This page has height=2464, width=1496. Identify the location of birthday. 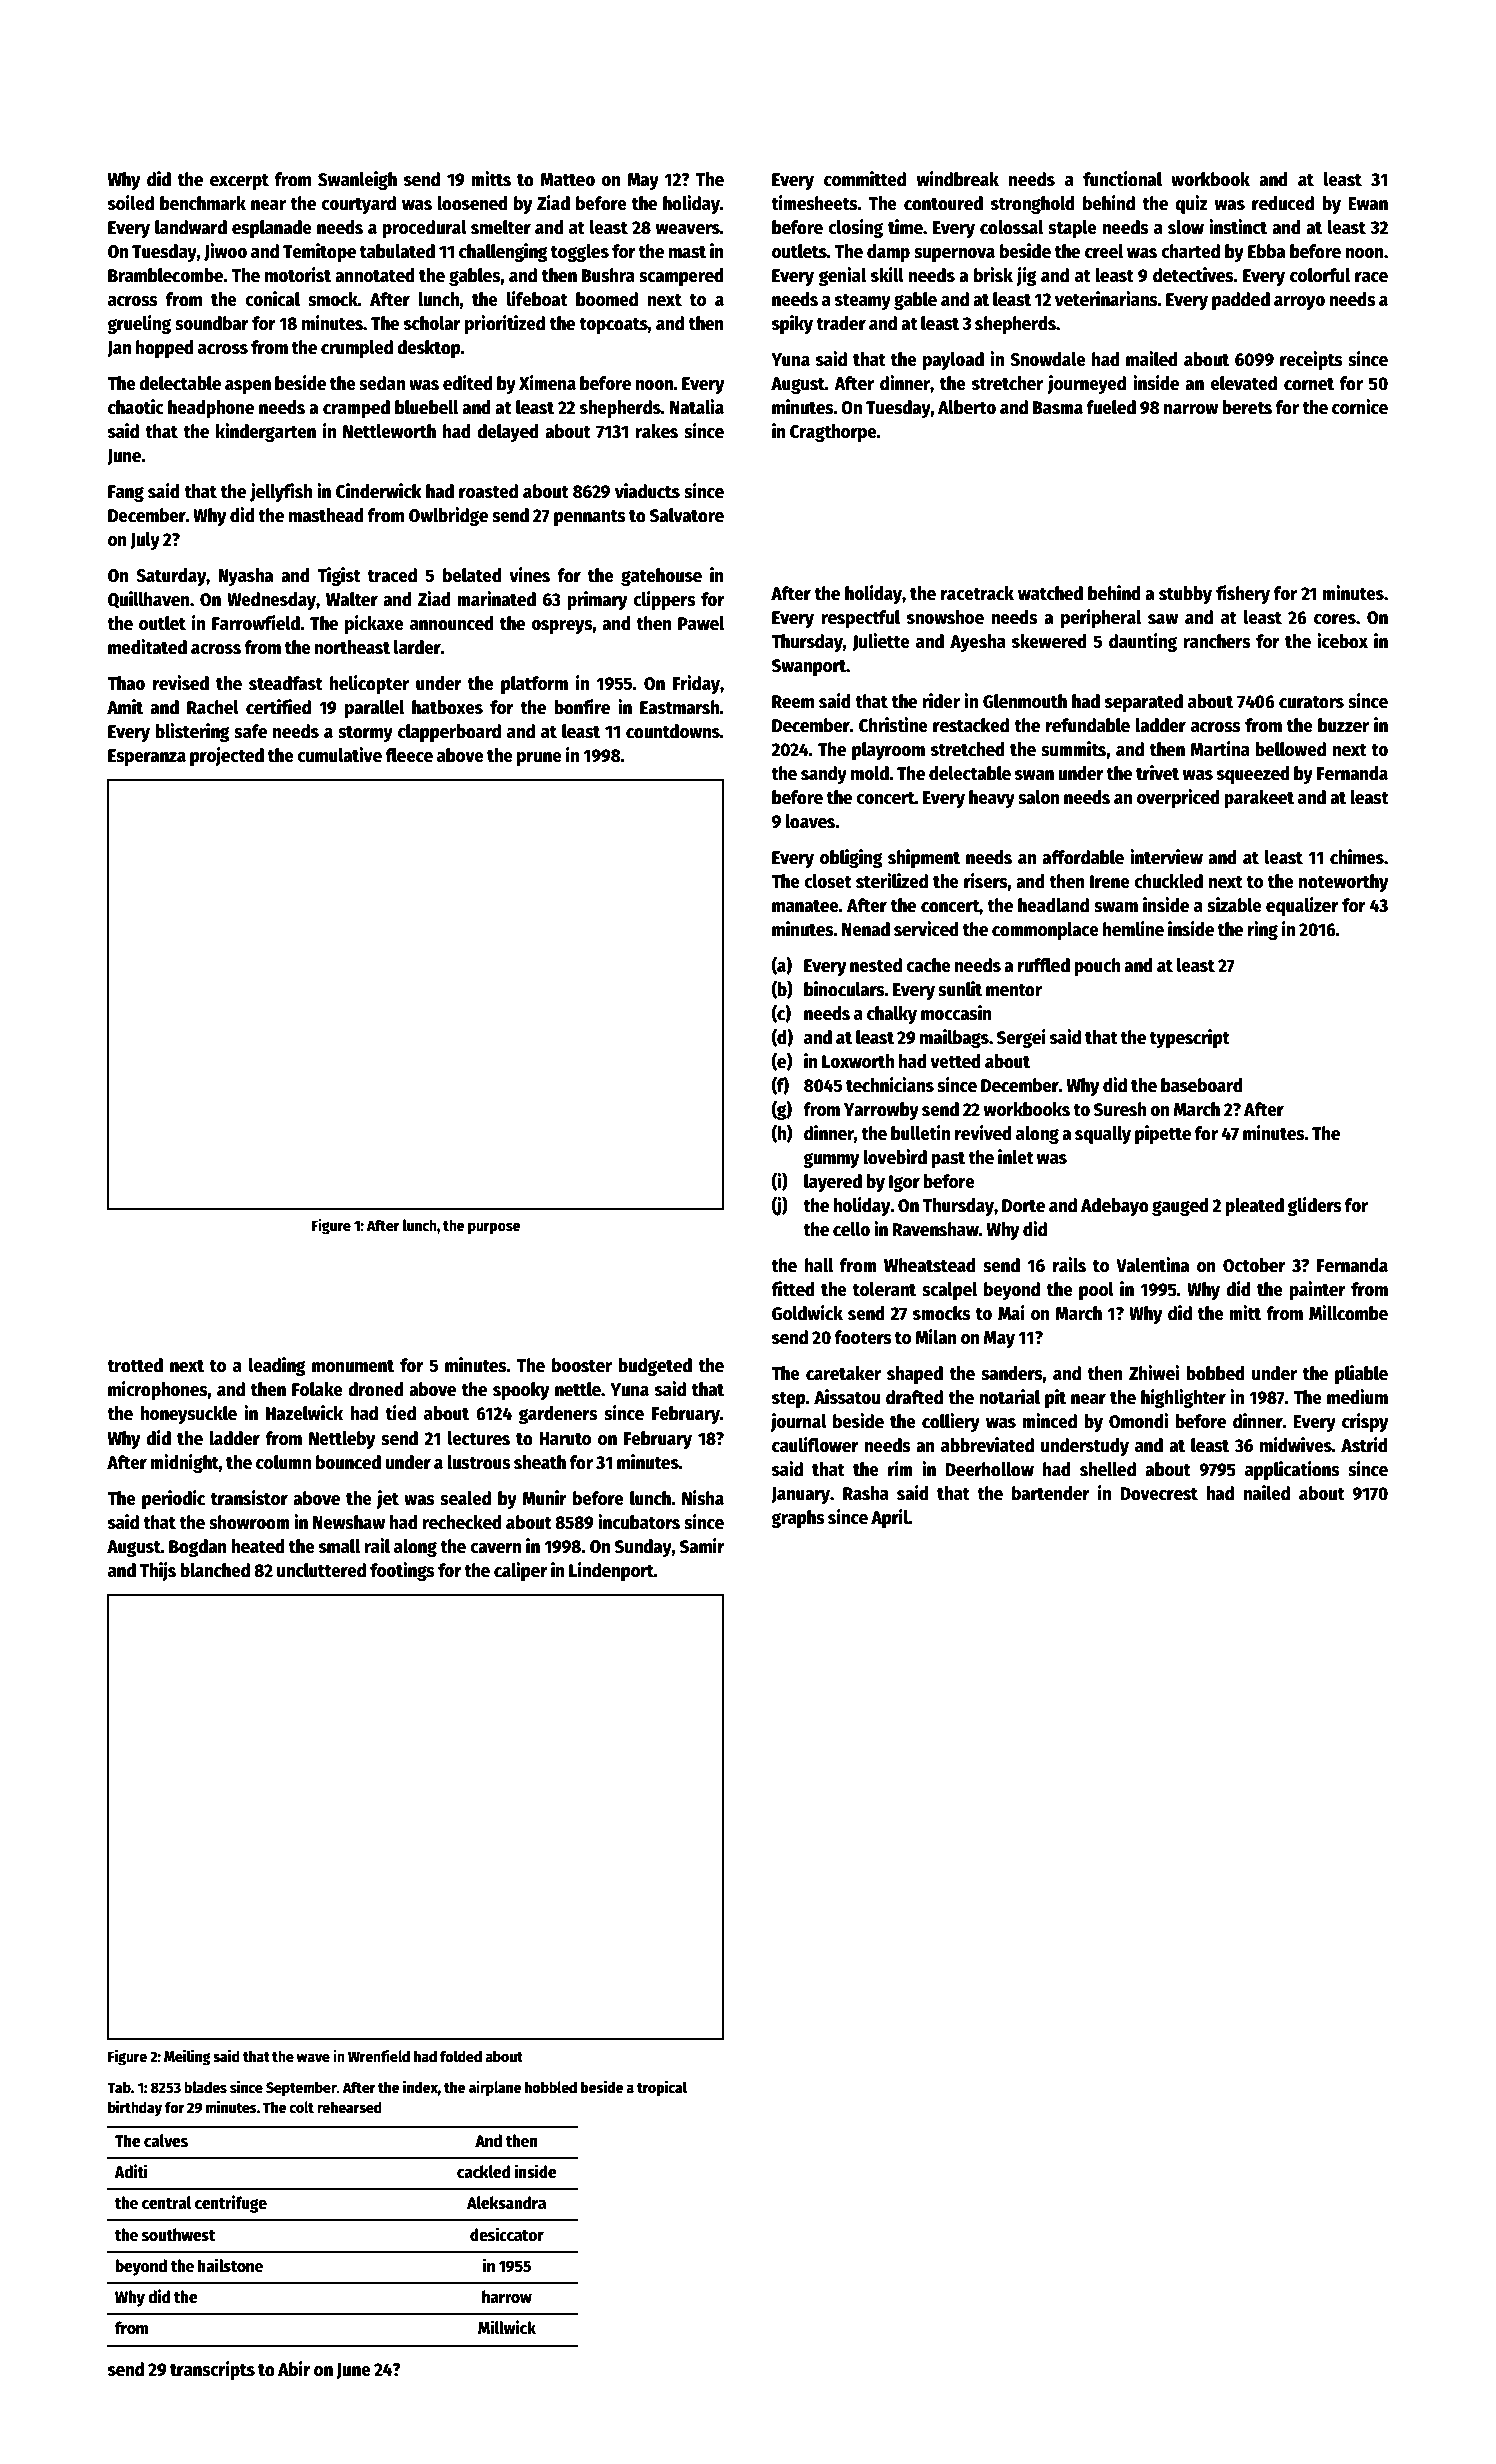
(135, 2108).
